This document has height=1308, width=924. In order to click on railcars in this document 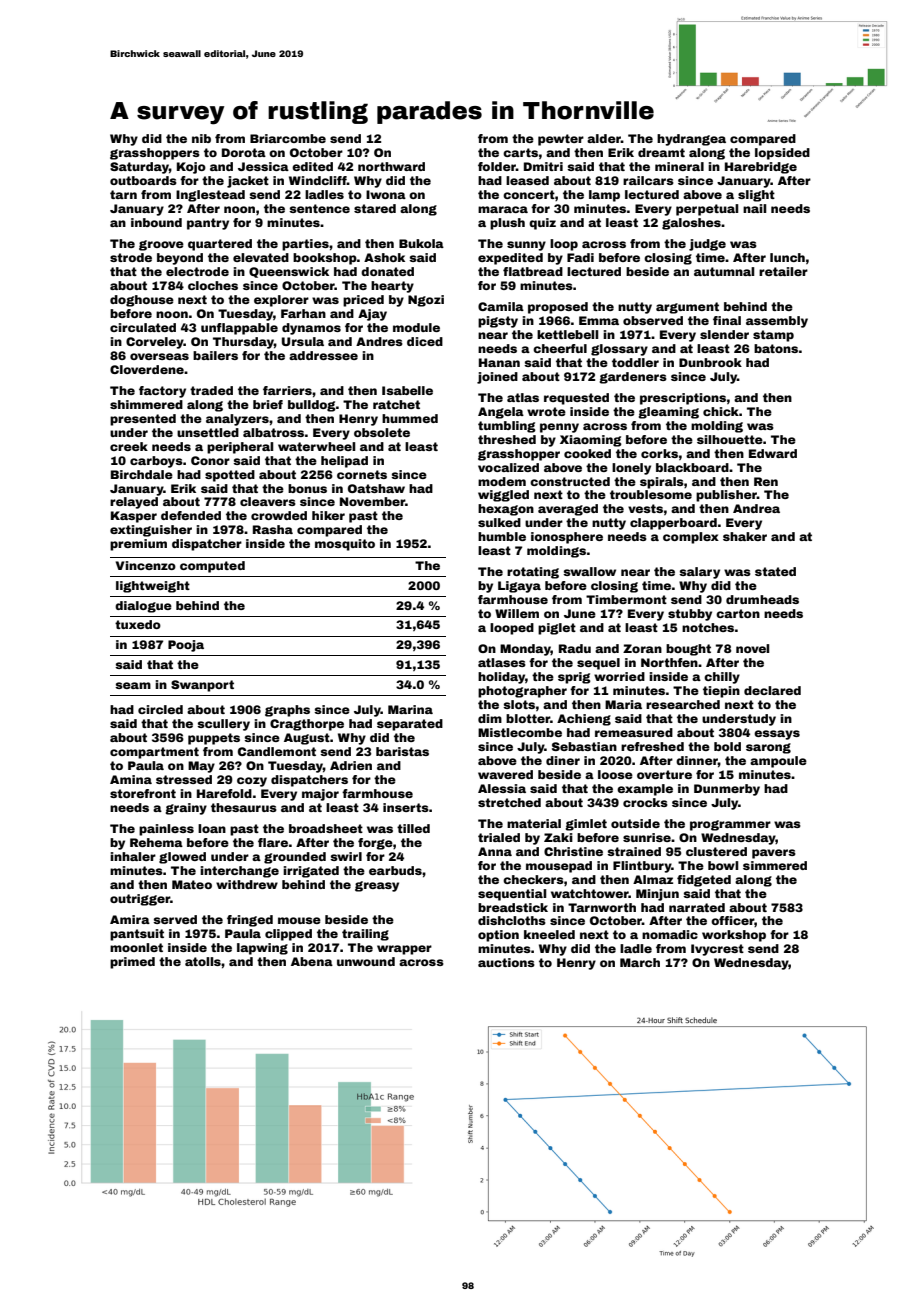, I will do `click(648, 180)`.
